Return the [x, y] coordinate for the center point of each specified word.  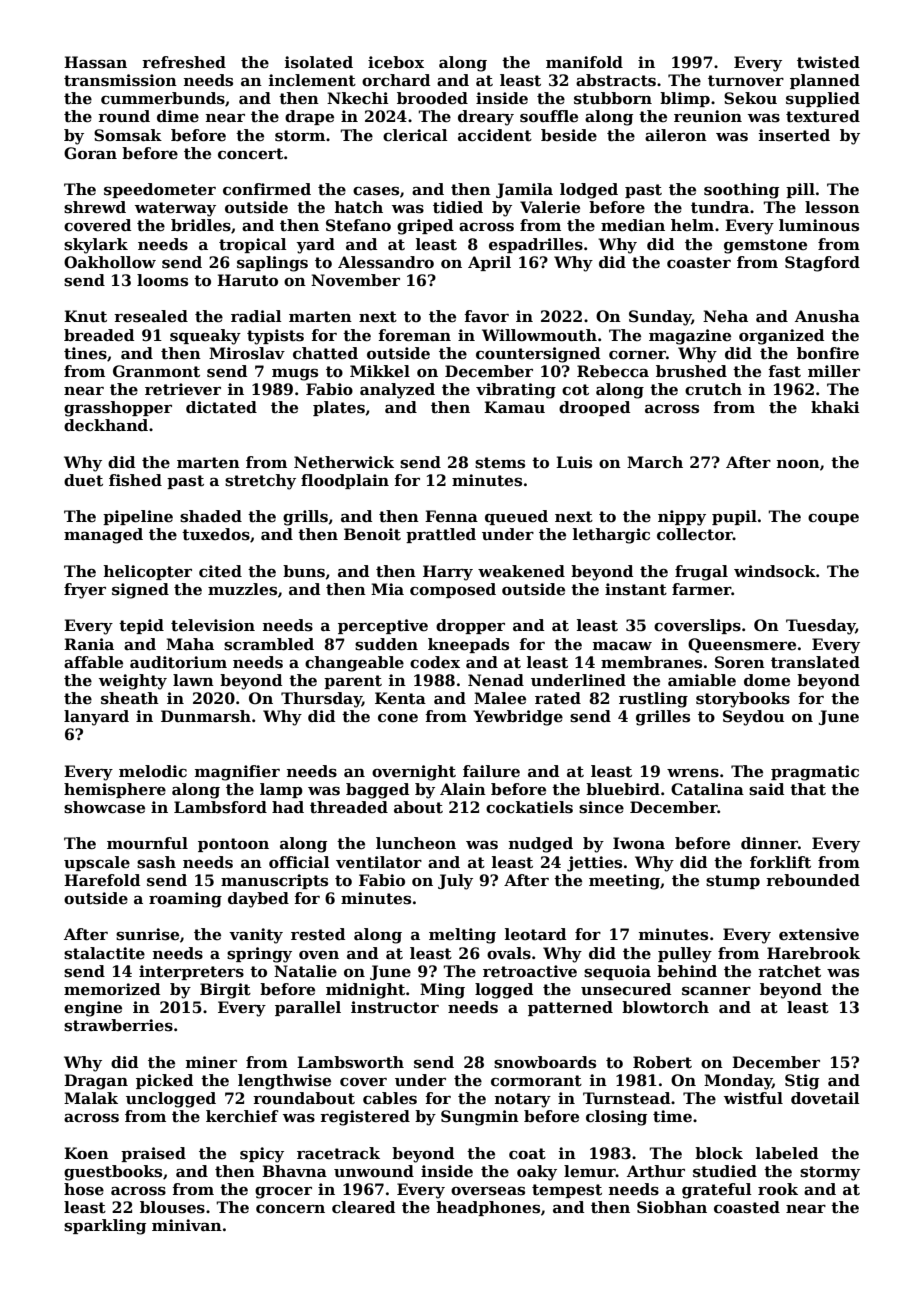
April [489, 263]
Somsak [128, 135]
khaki [835, 407]
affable [93, 662]
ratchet [789, 971]
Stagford [822, 264]
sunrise [147, 934]
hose [84, 1189]
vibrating [516, 391]
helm [692, 225]
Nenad [496, 680]
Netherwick [344, 462]
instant [636, 589]
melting [462, 936]
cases [376, 191]
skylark [96, 246]
